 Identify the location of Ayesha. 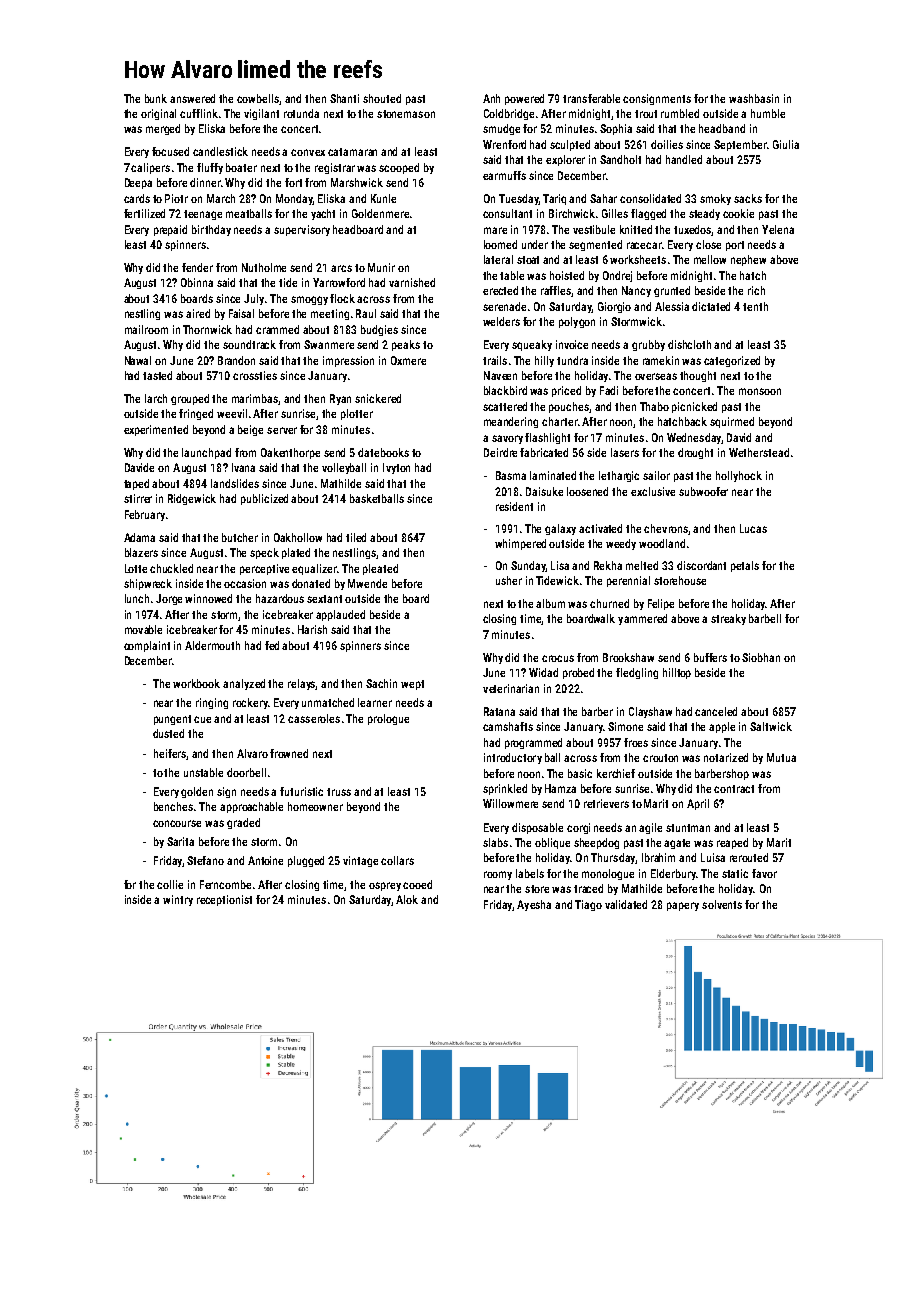
(534, 905).
